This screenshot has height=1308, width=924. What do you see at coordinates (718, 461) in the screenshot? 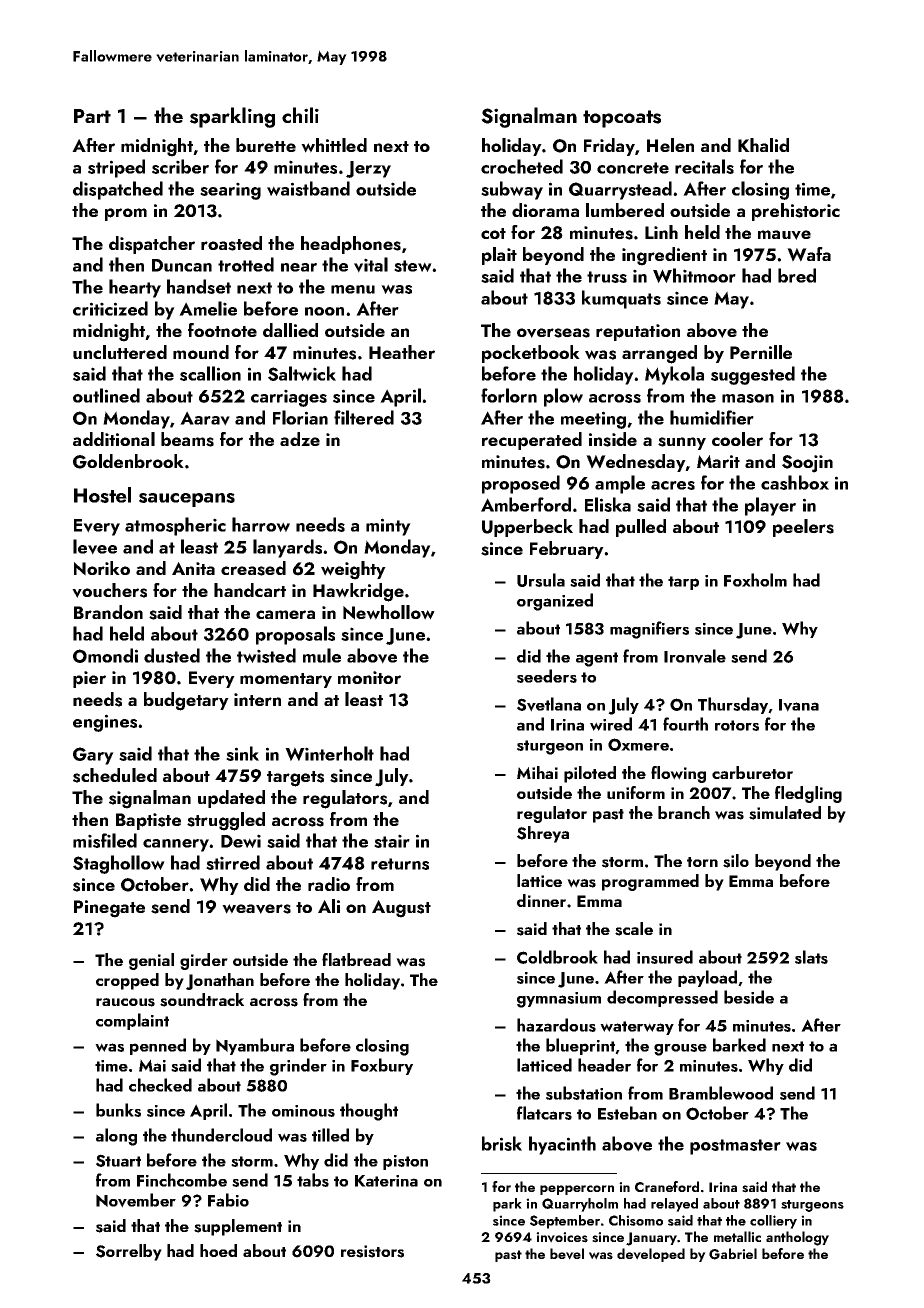
I see `Marit` at bounding box center [718, 461].
